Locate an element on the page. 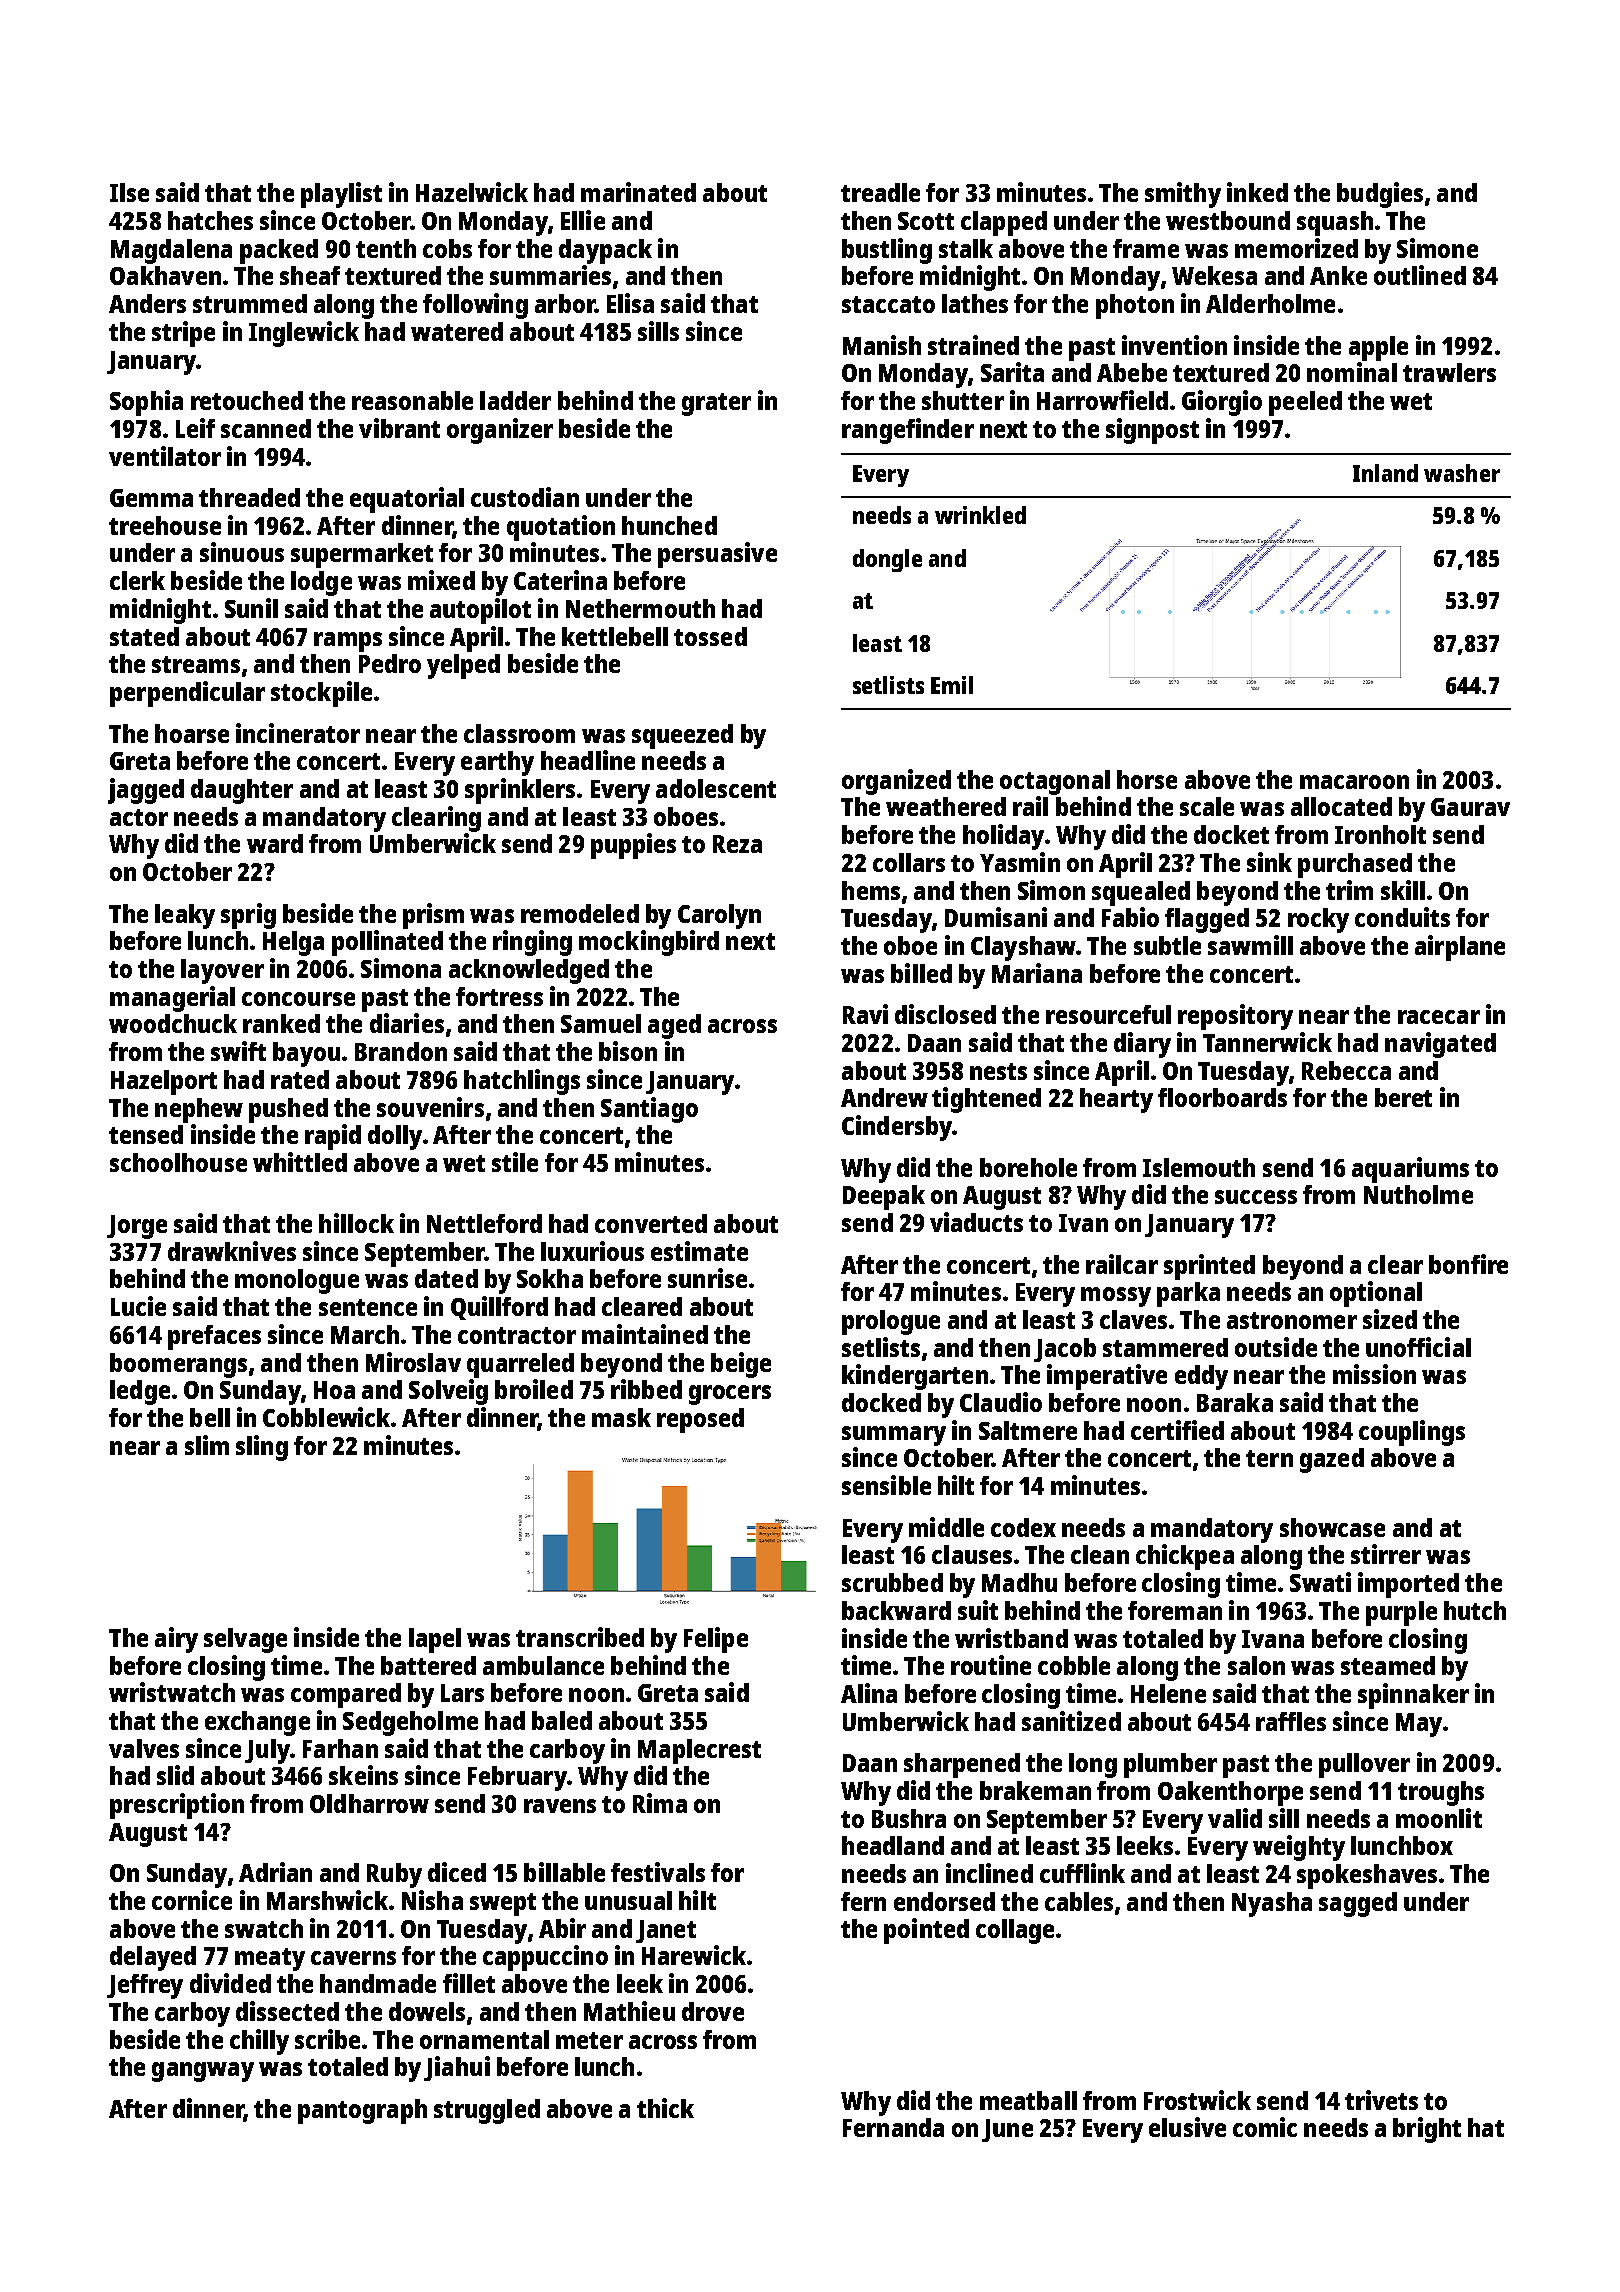 This image has height=2292, width=1620. monologue is located at coordinates (297, 1281).
